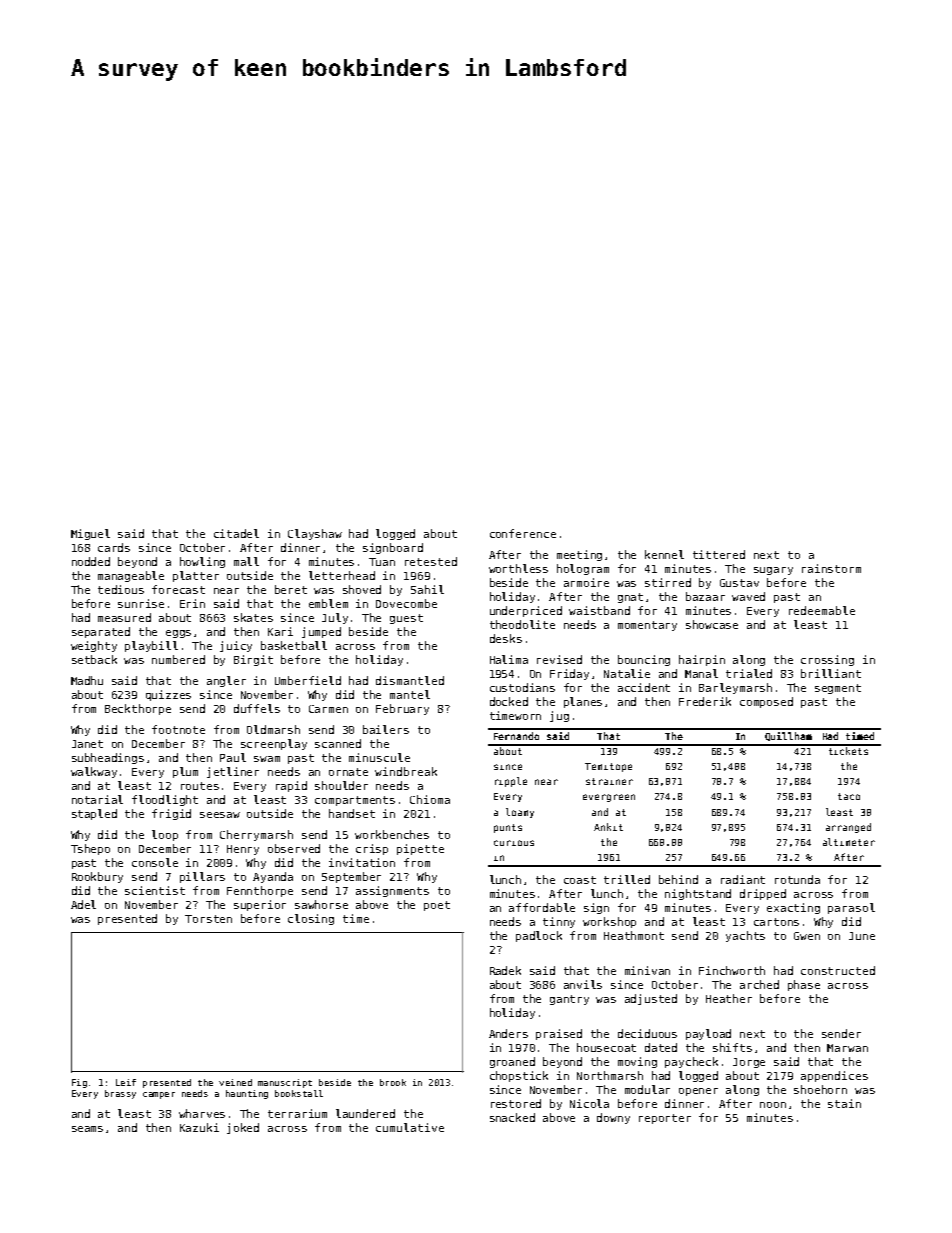  Describe the element at coordinates (609, 798) in the screenshot. I see `evergreen` at that location.
